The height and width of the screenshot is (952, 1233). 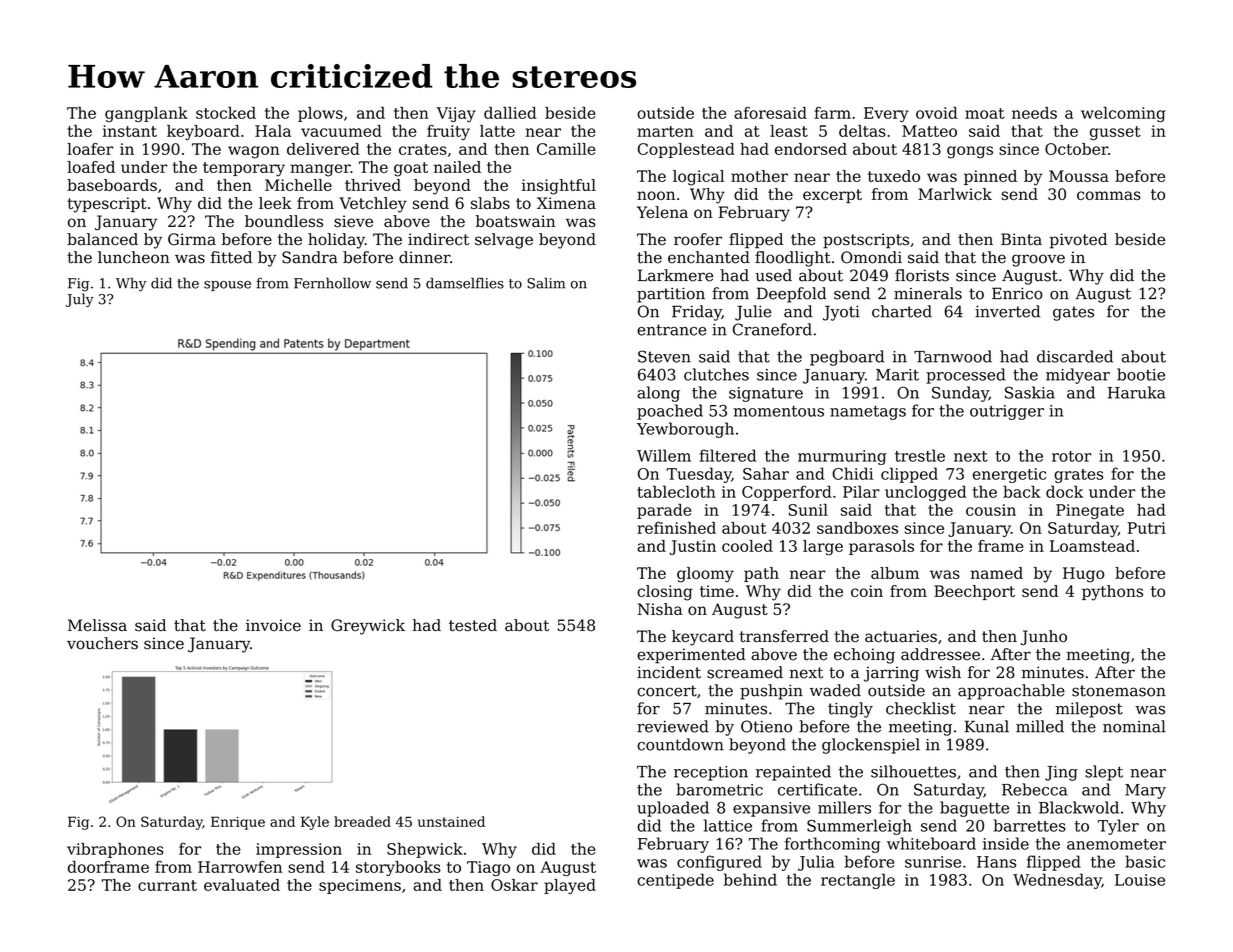 What do you see at coordinates (238, 823) in the screenshot?
I see `Enrique` at bounding box center [238, 823].
